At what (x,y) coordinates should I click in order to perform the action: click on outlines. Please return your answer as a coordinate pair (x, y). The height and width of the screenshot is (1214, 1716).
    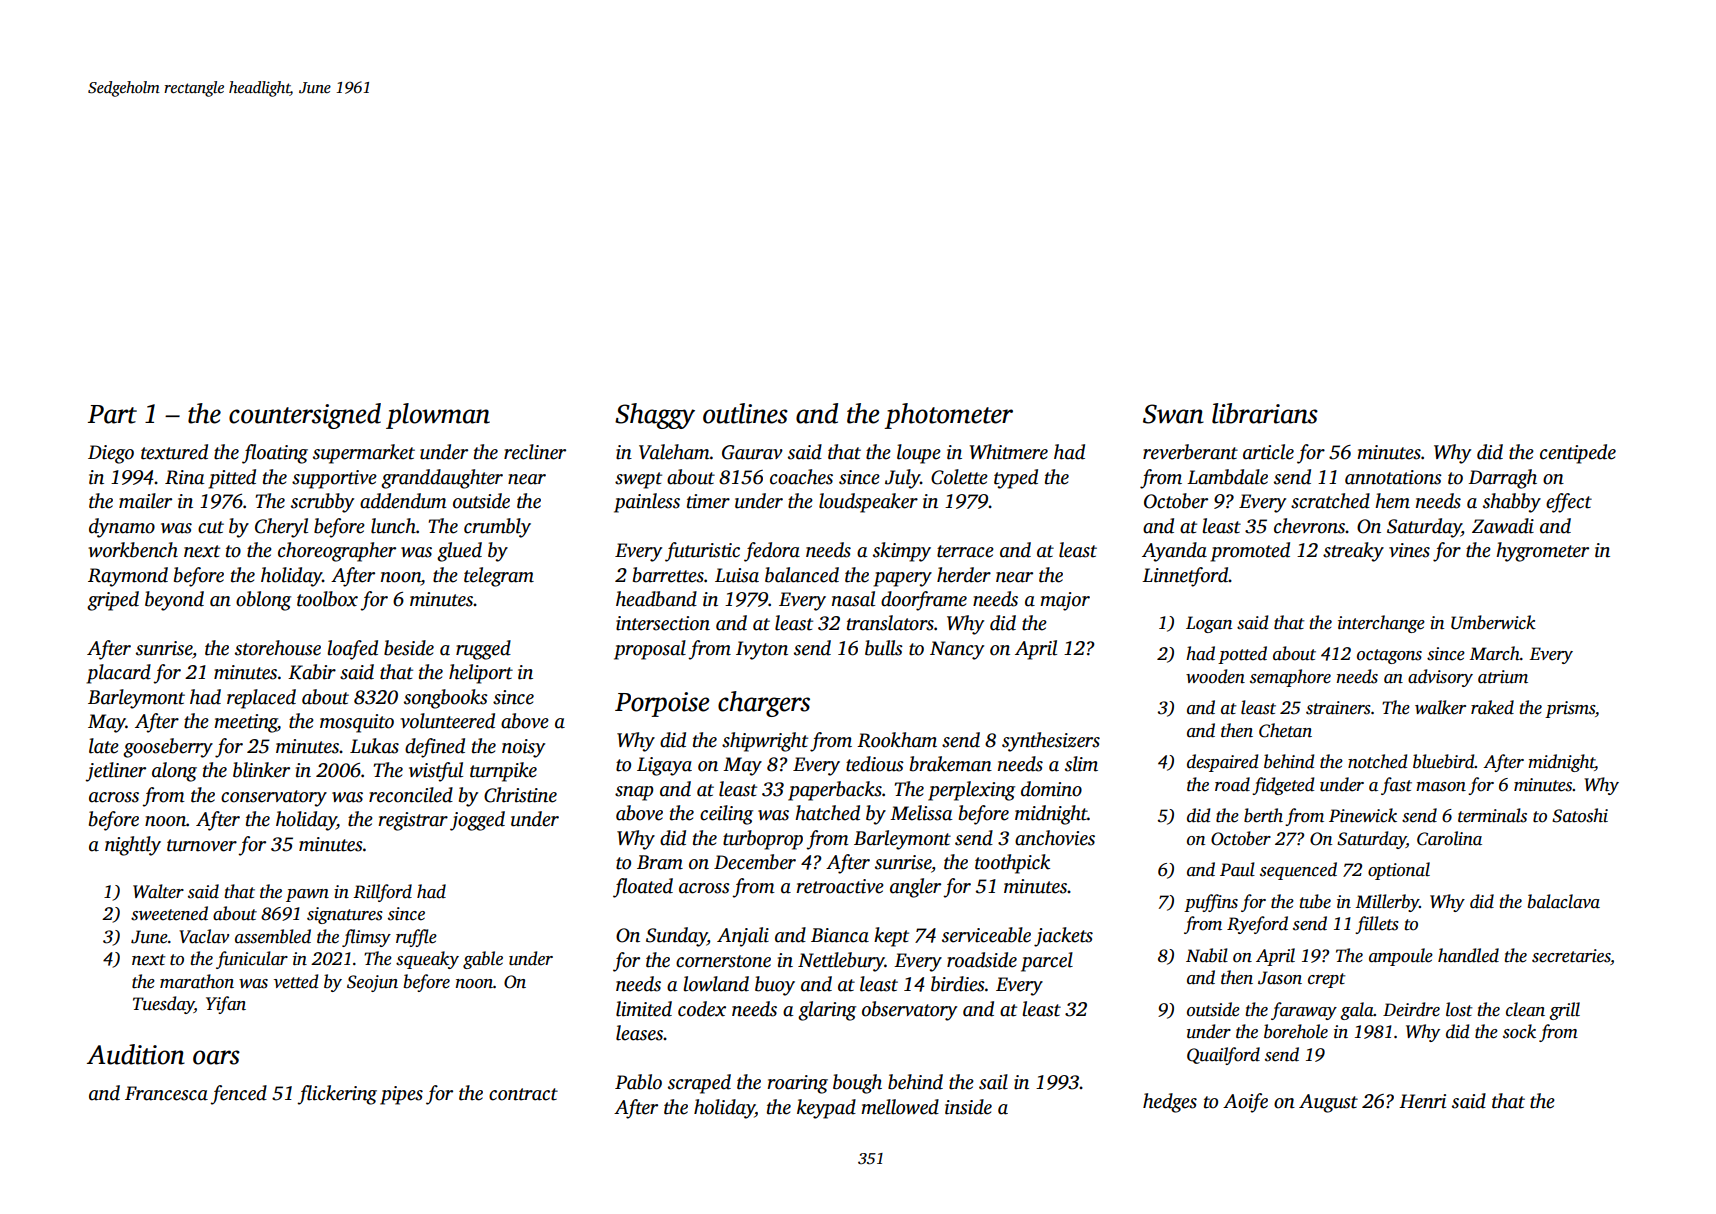
    Looking at the image, I should click on (745, 413).
